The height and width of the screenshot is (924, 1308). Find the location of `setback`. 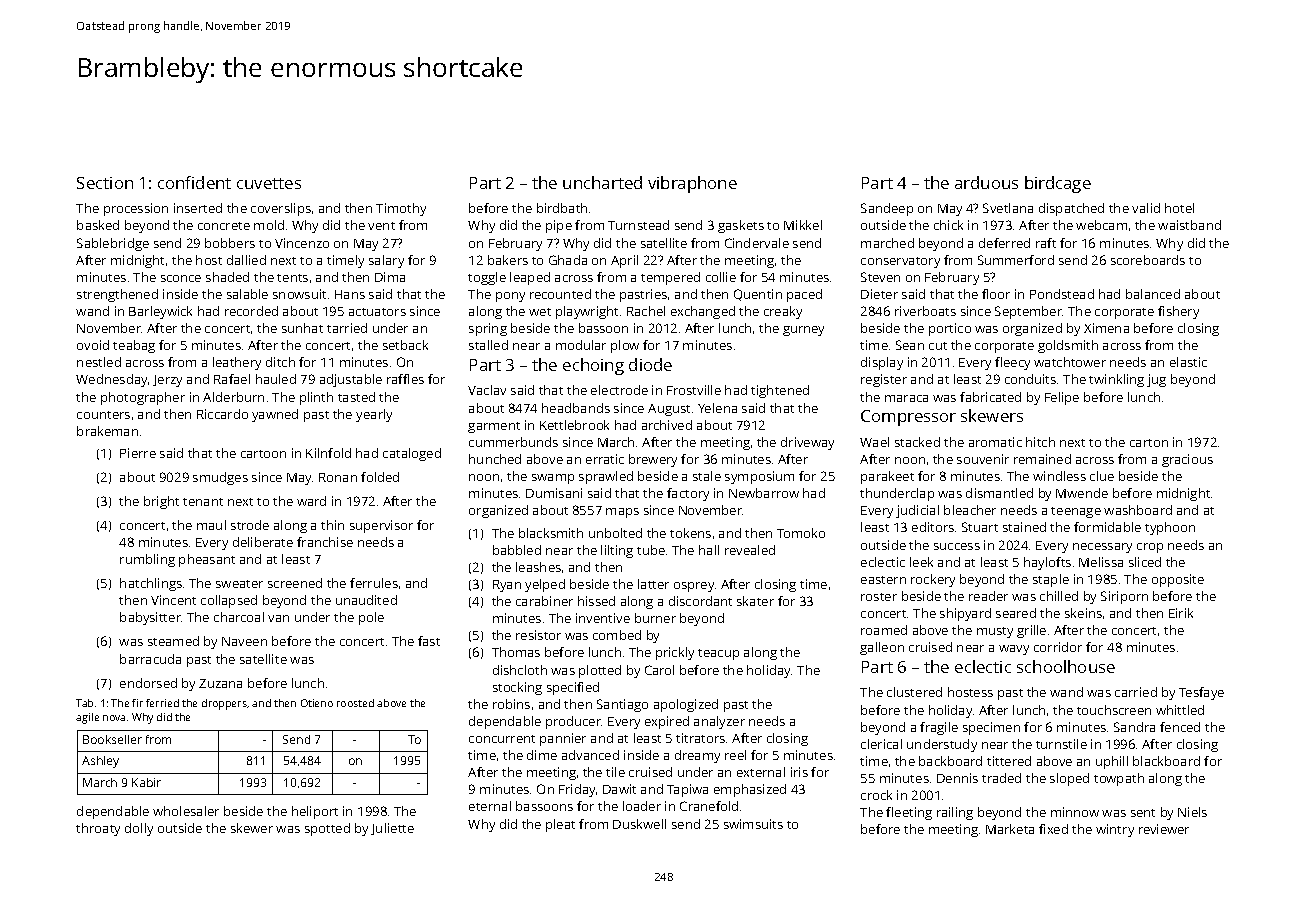

setback is located at coordinates (405, 345).
